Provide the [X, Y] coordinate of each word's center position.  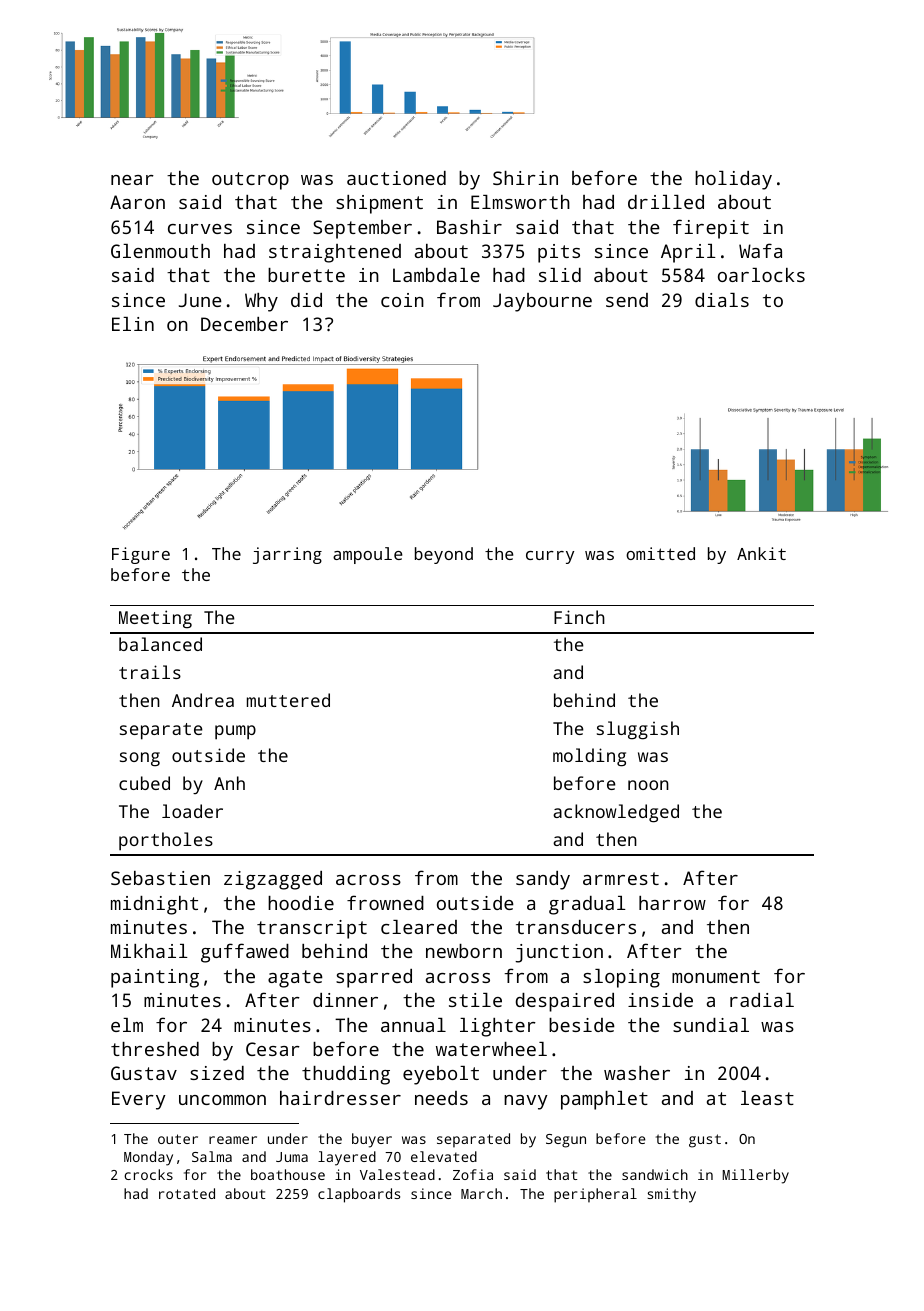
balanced [160, 644]
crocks [148, 1174]
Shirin [525, 178]
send [627, 300]
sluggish [638, 730]
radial [762, 1000]
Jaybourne [542, 302]
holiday [733, 180]
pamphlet [604, 1100]
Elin [133, 324]
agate [295, 979]
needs [441, 1098]
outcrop [250, 181]
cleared [419, 927]
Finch [579, 617]
